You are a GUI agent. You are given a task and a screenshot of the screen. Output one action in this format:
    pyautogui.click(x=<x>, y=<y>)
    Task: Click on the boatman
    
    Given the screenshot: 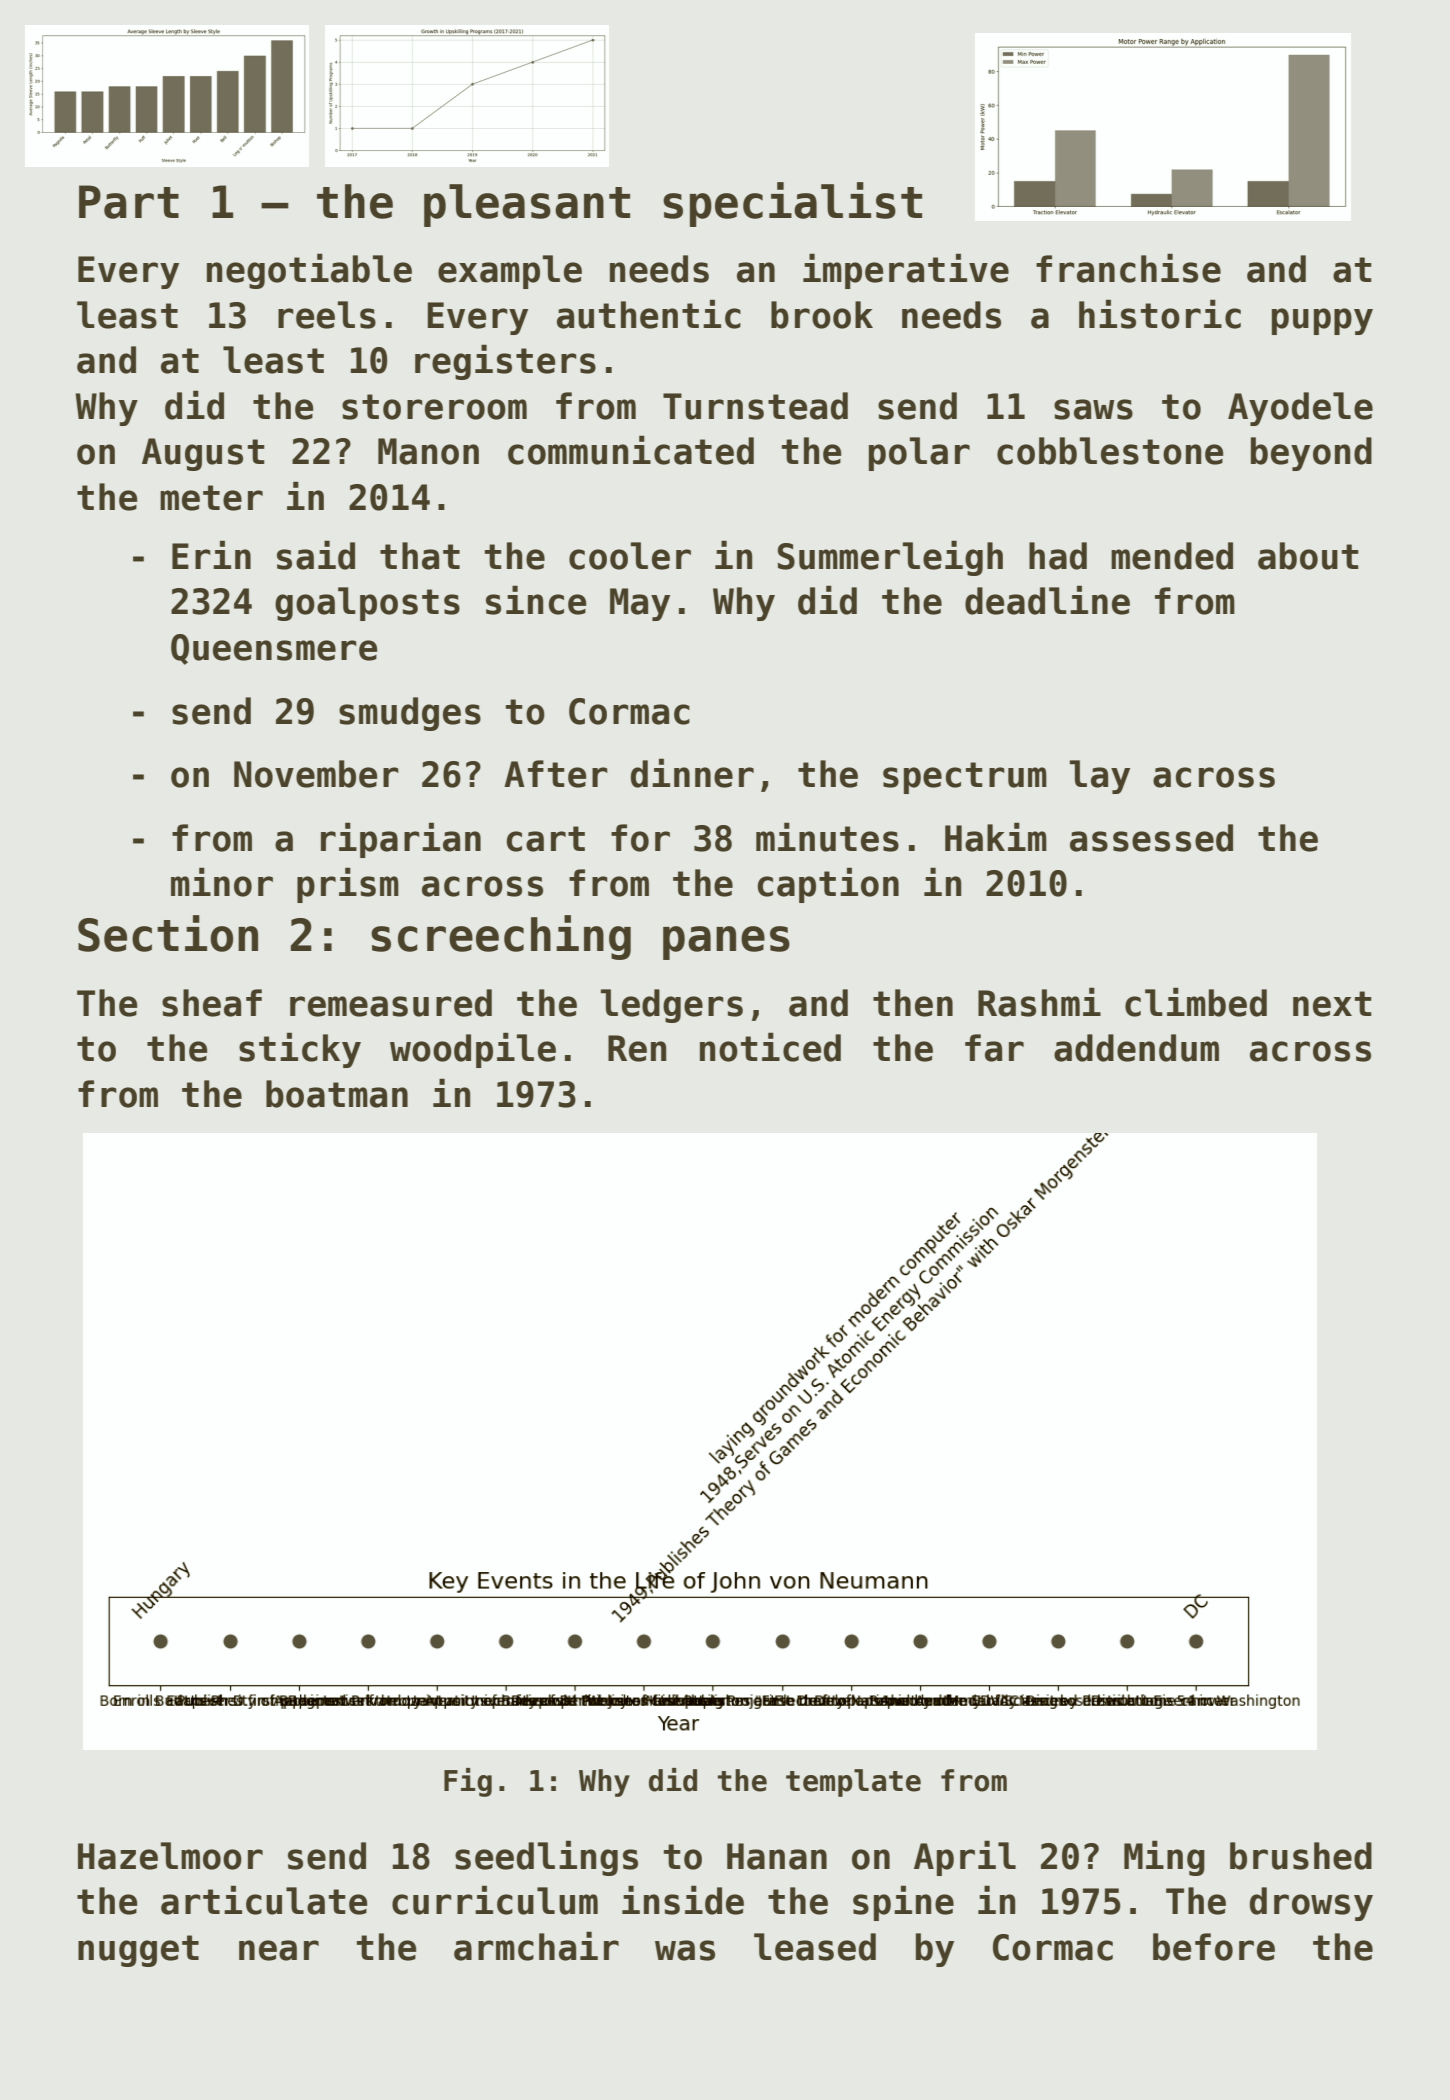 What is the action you would take?
    pyautogui.click(x=337, y=1094)
